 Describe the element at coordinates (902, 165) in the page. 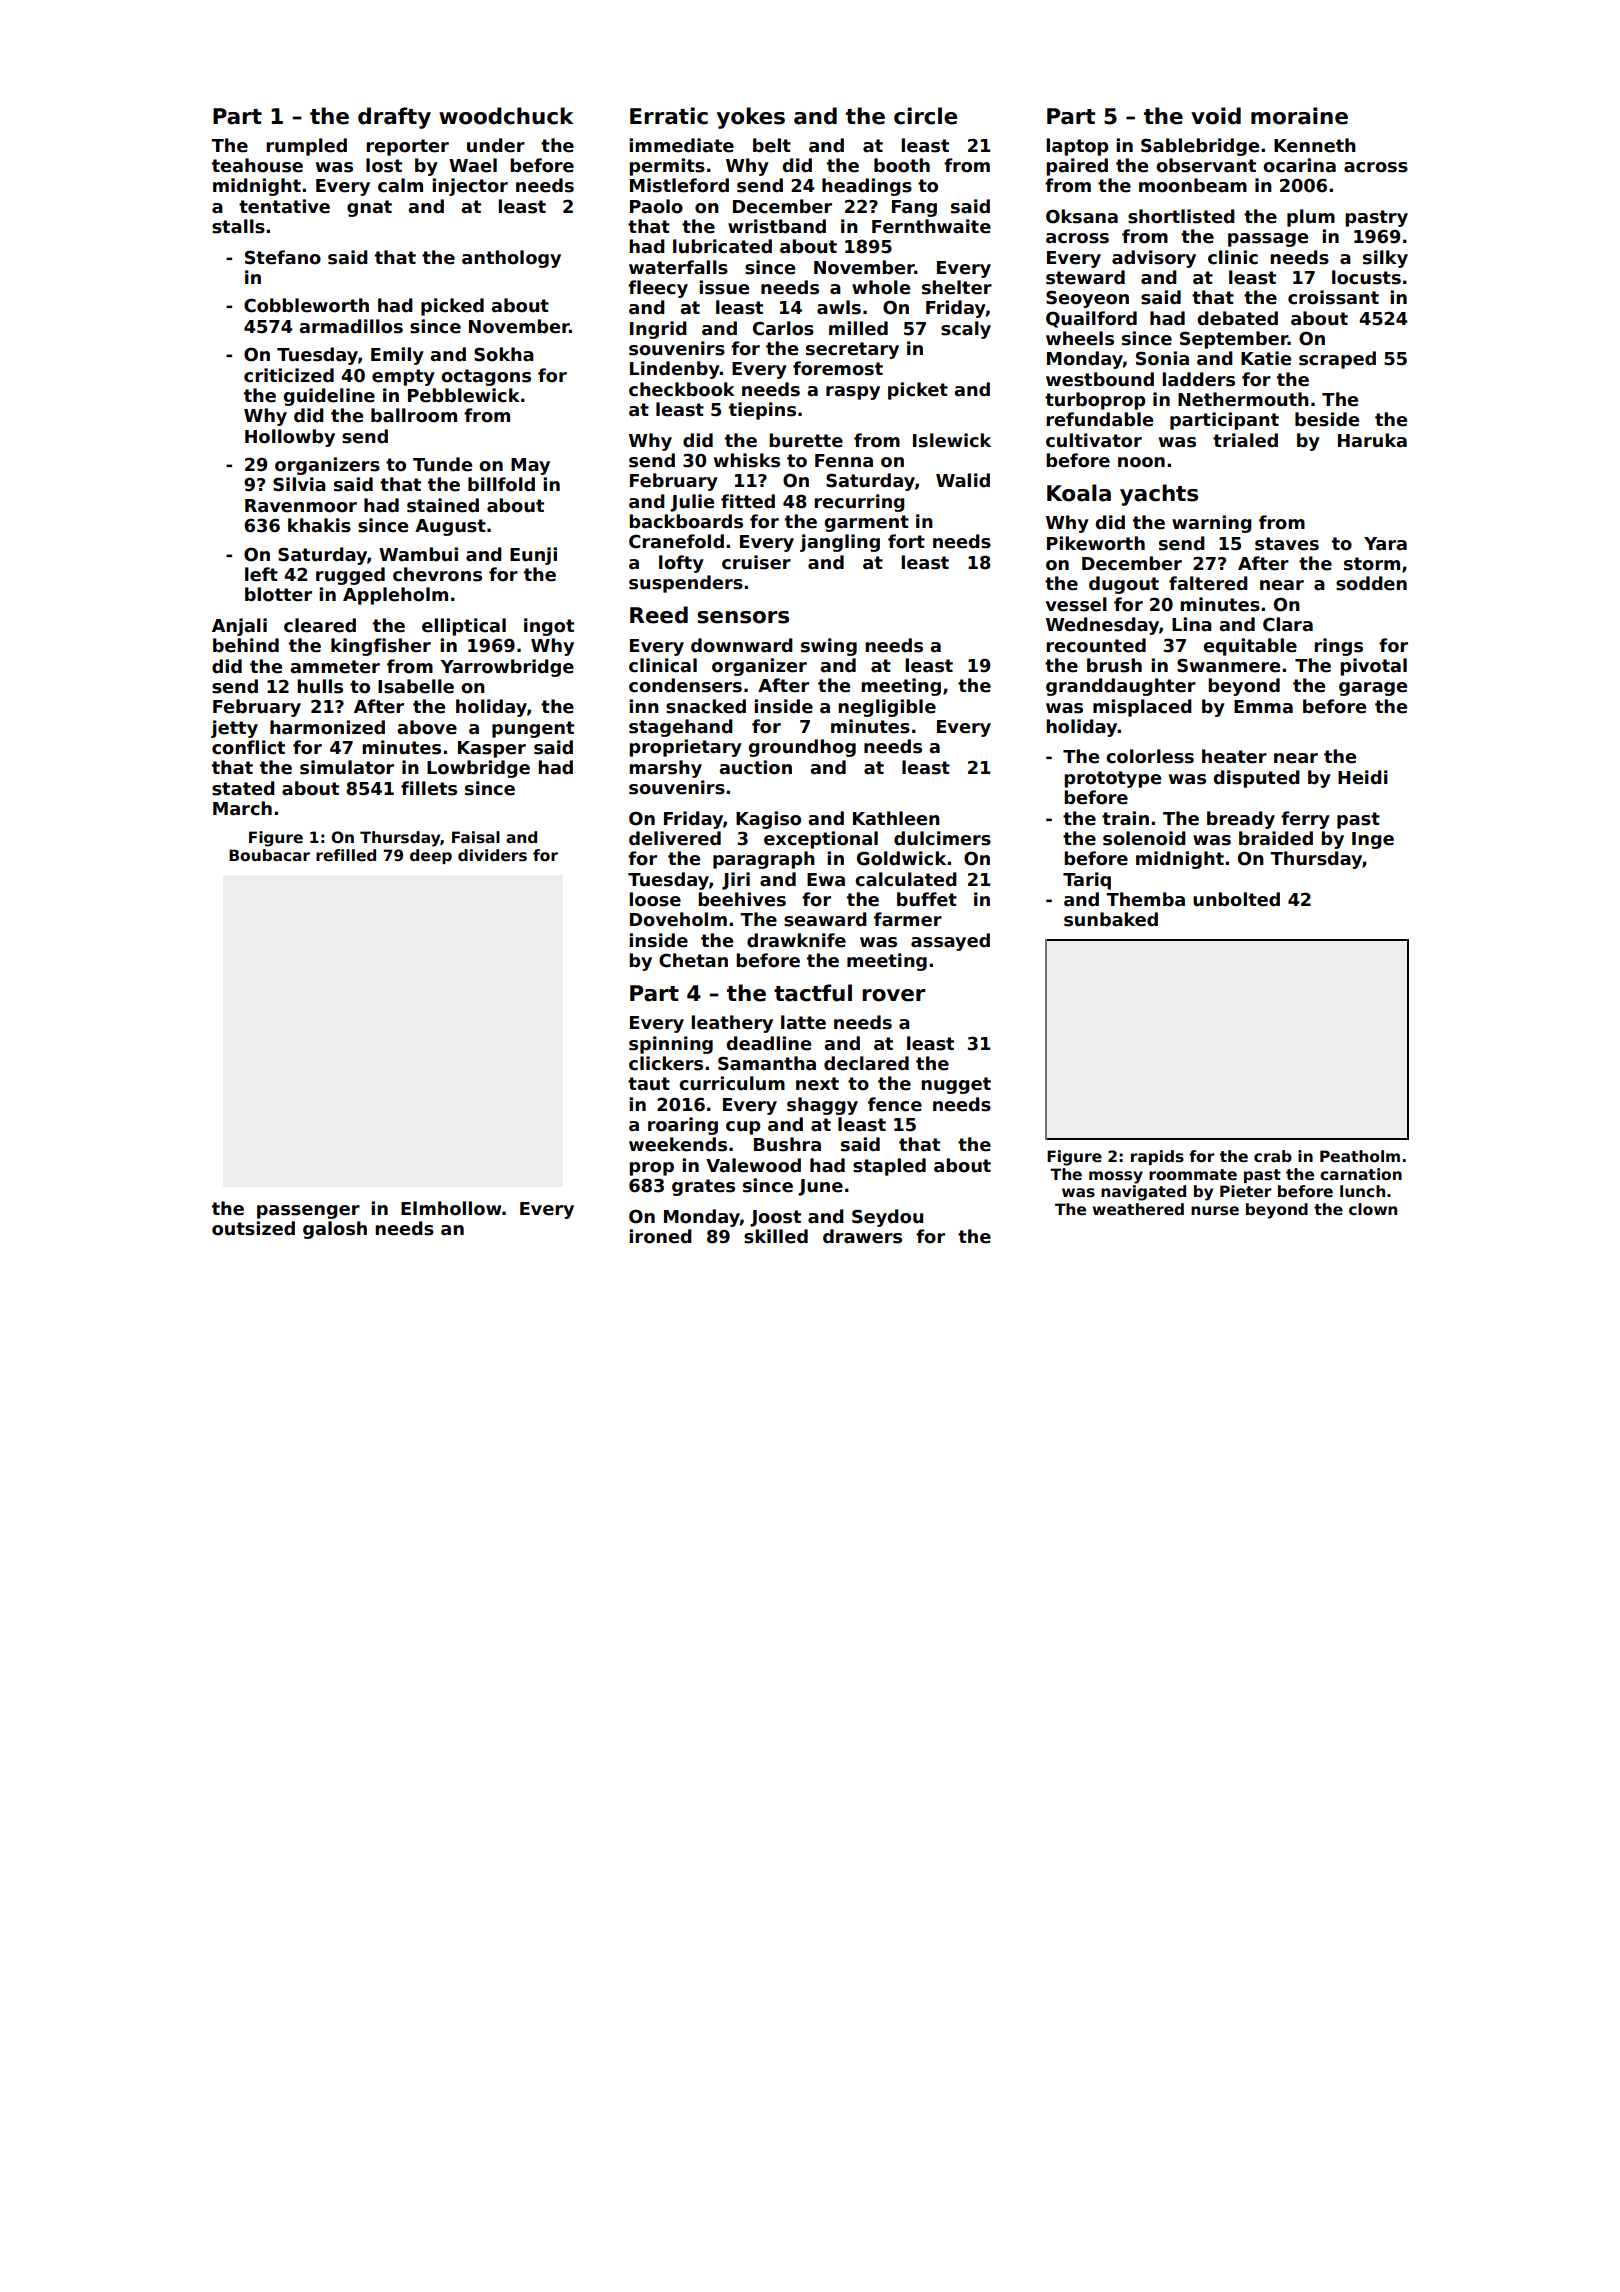

I see `booth` at that location.
